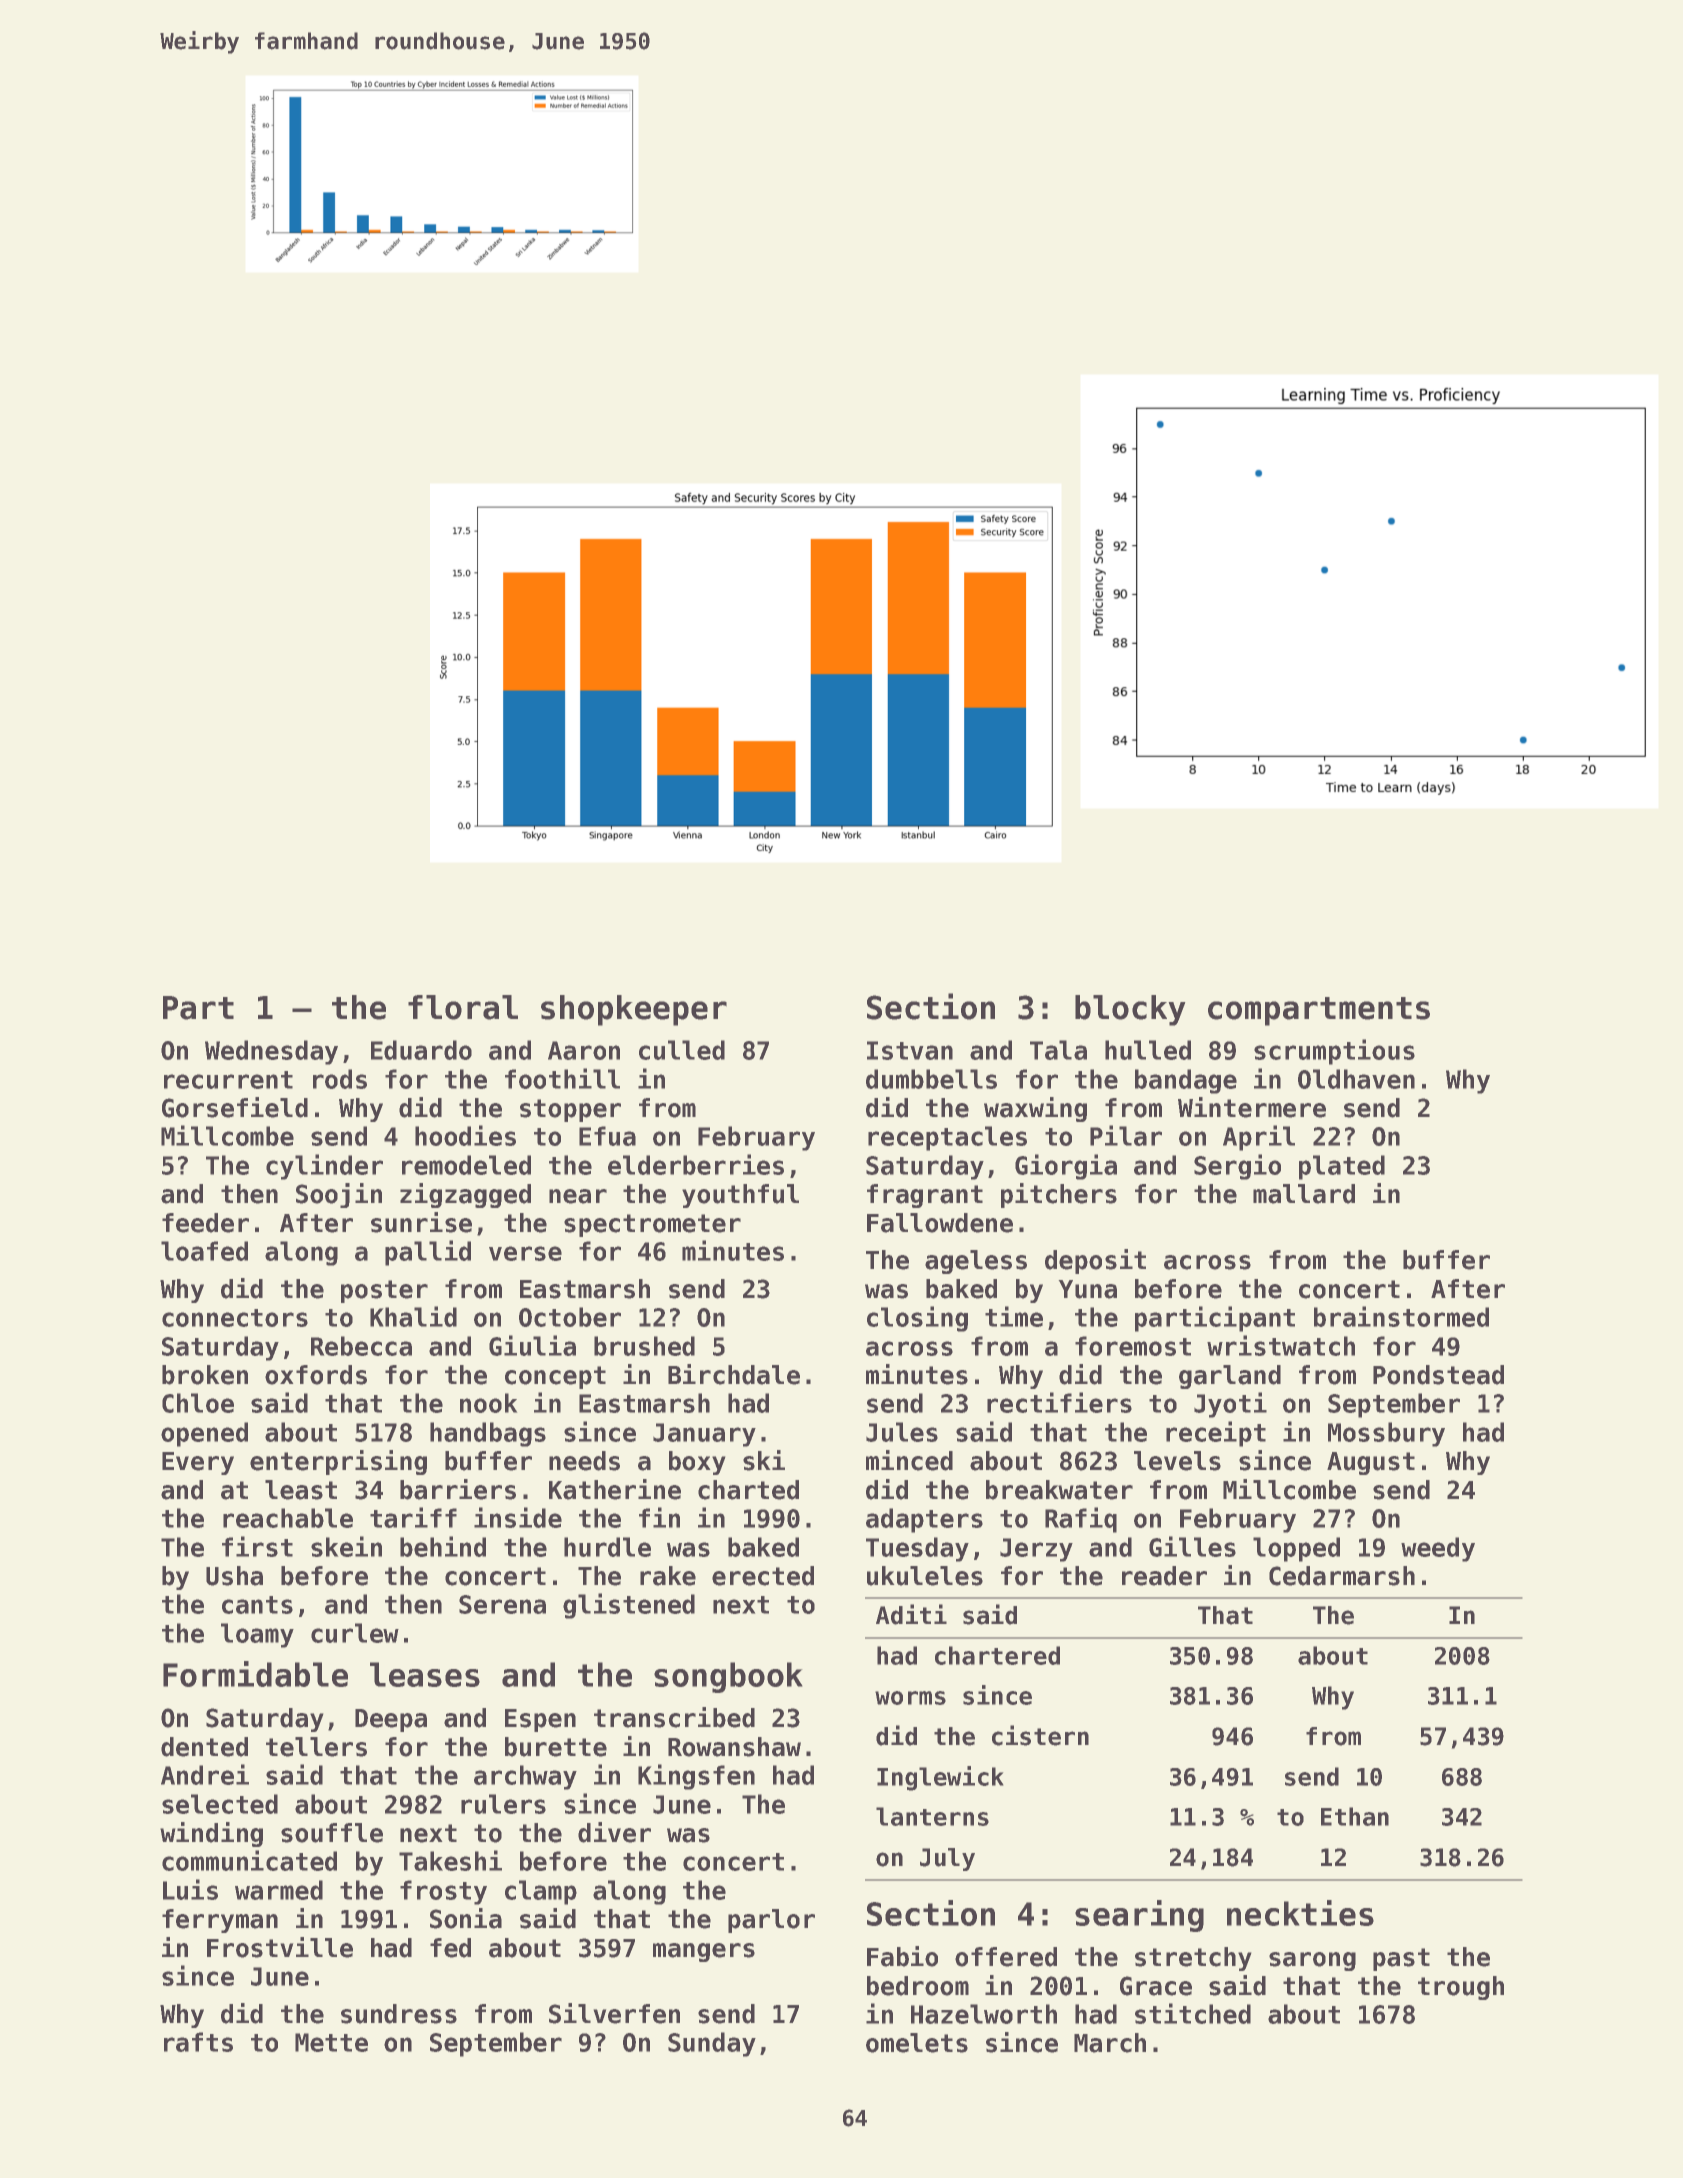 The width and height of the document is (1683, 2178). Describe the element at coordinates (1192, 1546) in the document. I see `Gilles` at that location.
